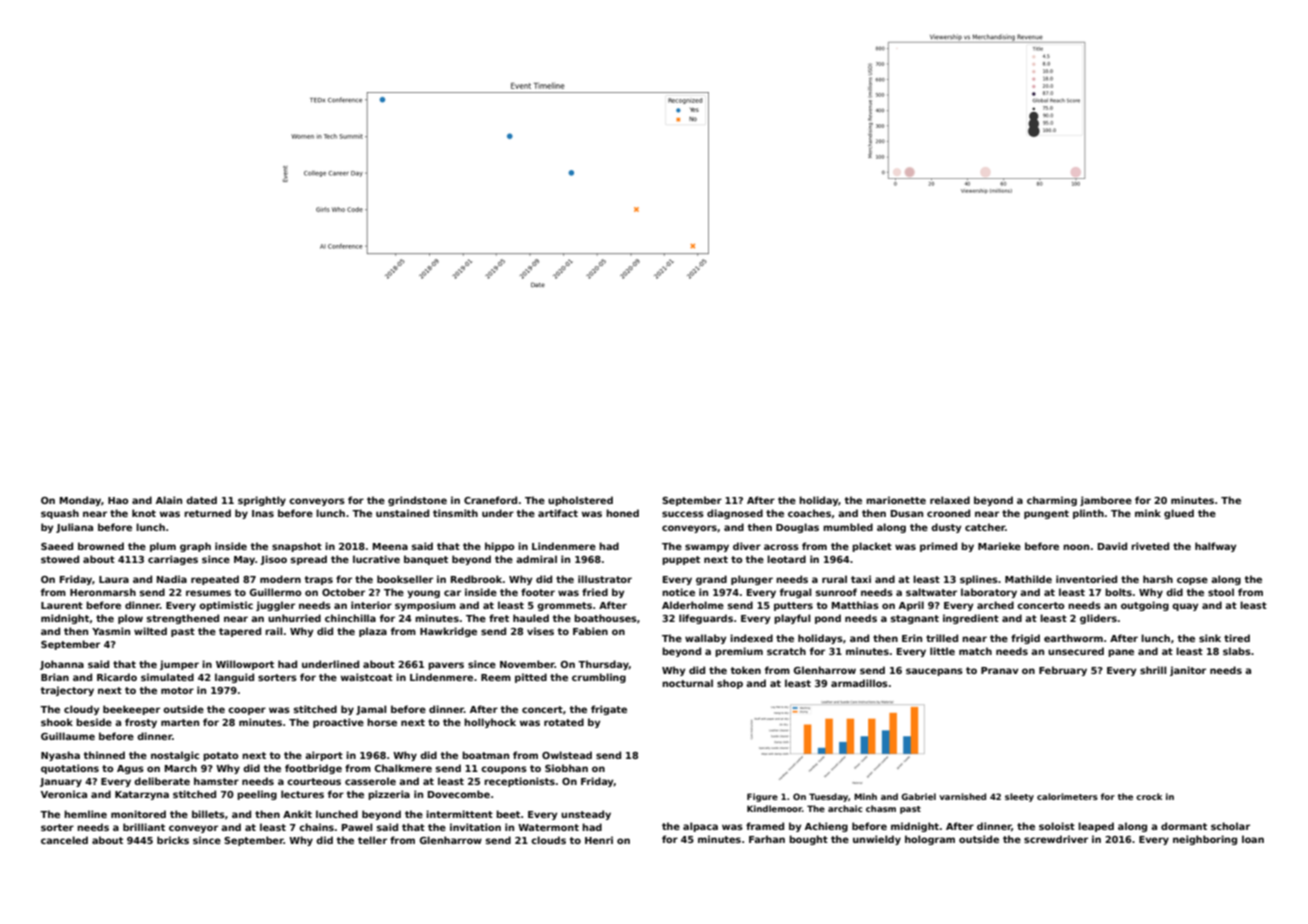 Image resolution: width=1308 pixels, height=924 pixels. I want to click on symposium, so click(425, 606).
